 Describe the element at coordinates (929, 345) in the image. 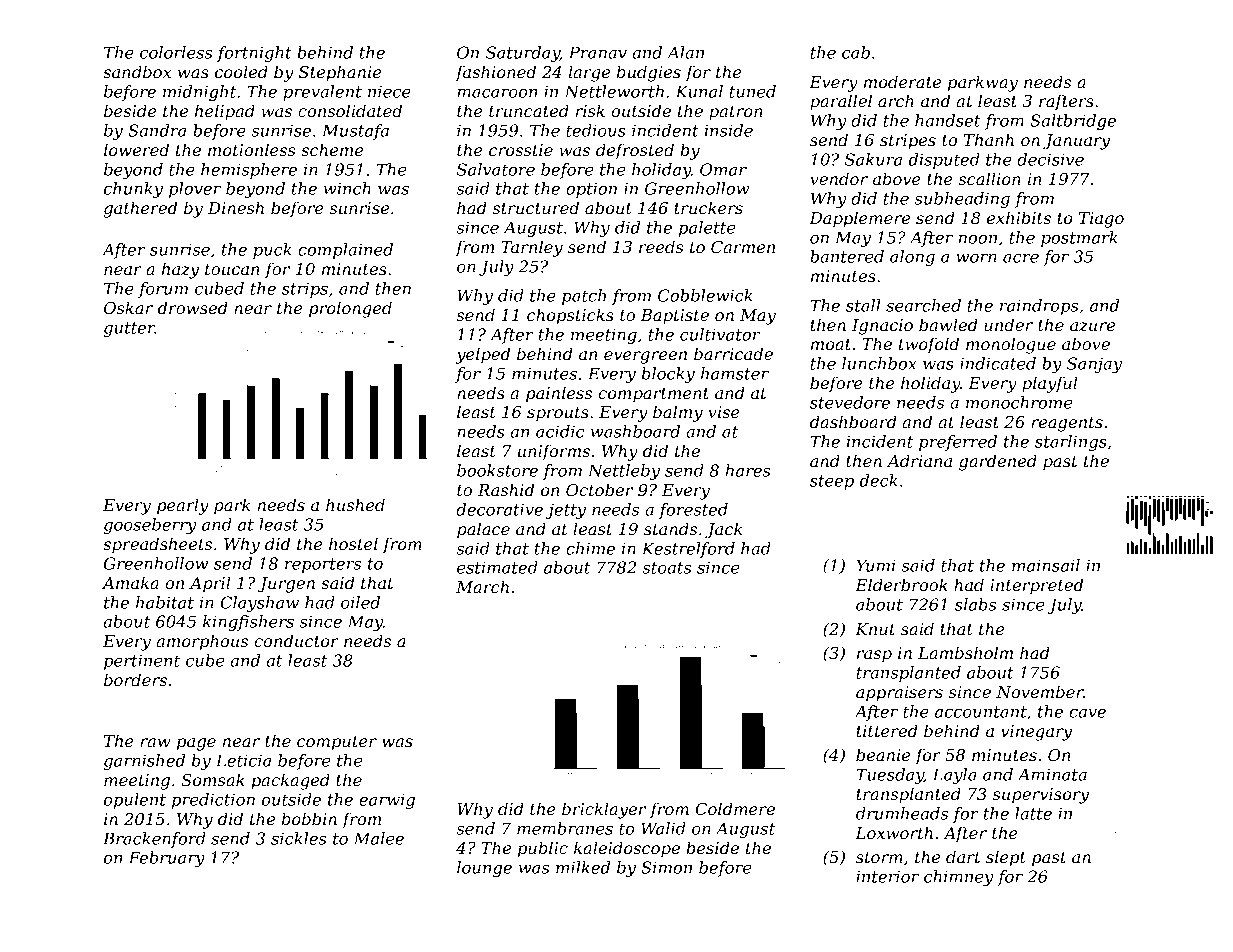

I see `twofold` at that location.
